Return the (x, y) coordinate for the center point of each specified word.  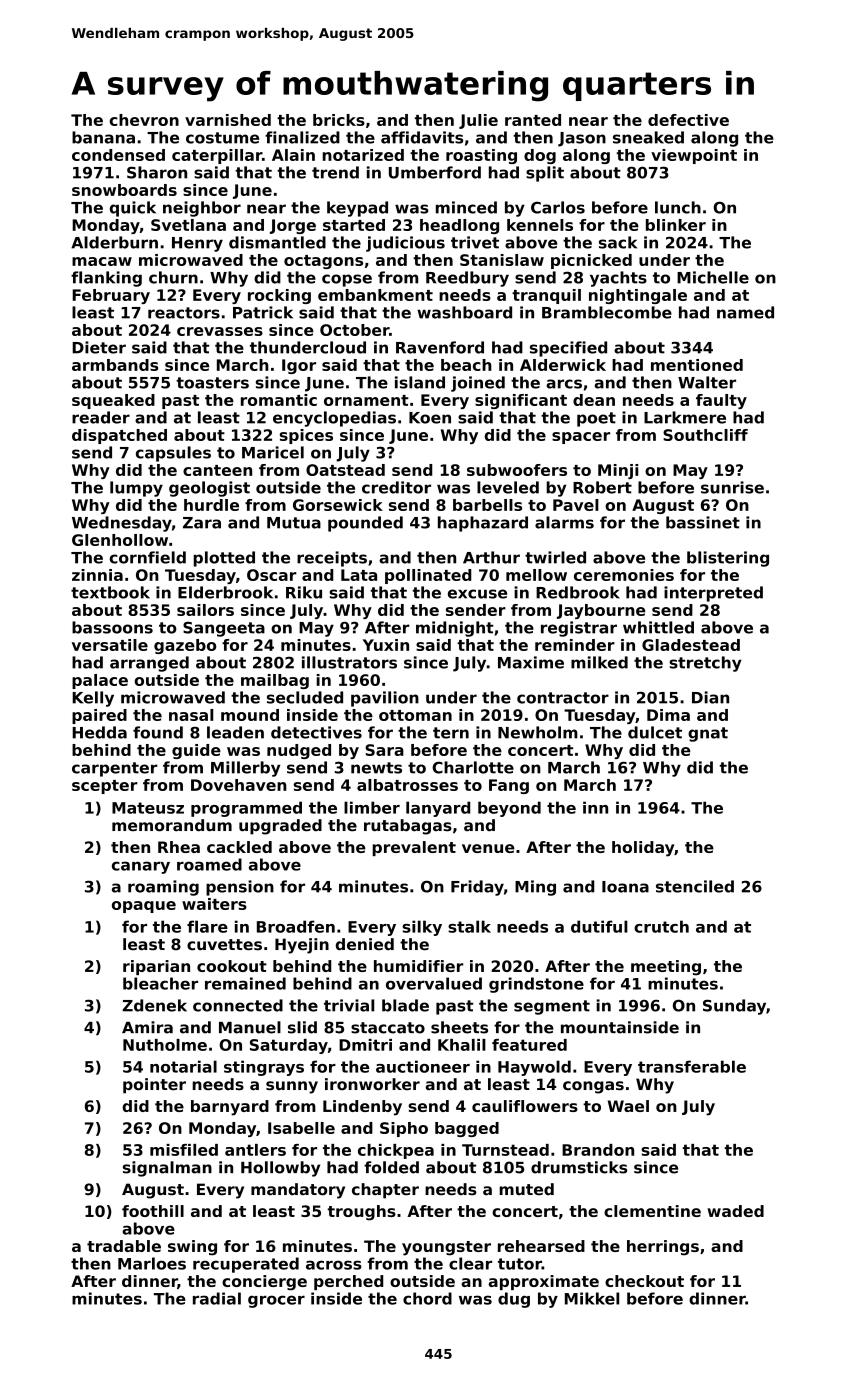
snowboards (124, 190)
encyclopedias (334, 419)
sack (618, 242)
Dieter (99, 347)
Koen (430, 418)
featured (529, 1045)
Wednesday (122, 524)
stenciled (695, 886)
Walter (707, 382)
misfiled (184, 1150)
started (354, 225)
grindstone (536, 985)
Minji (618, 471)
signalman (167, 1169)
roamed (209, 864)
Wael (628, 1106)
